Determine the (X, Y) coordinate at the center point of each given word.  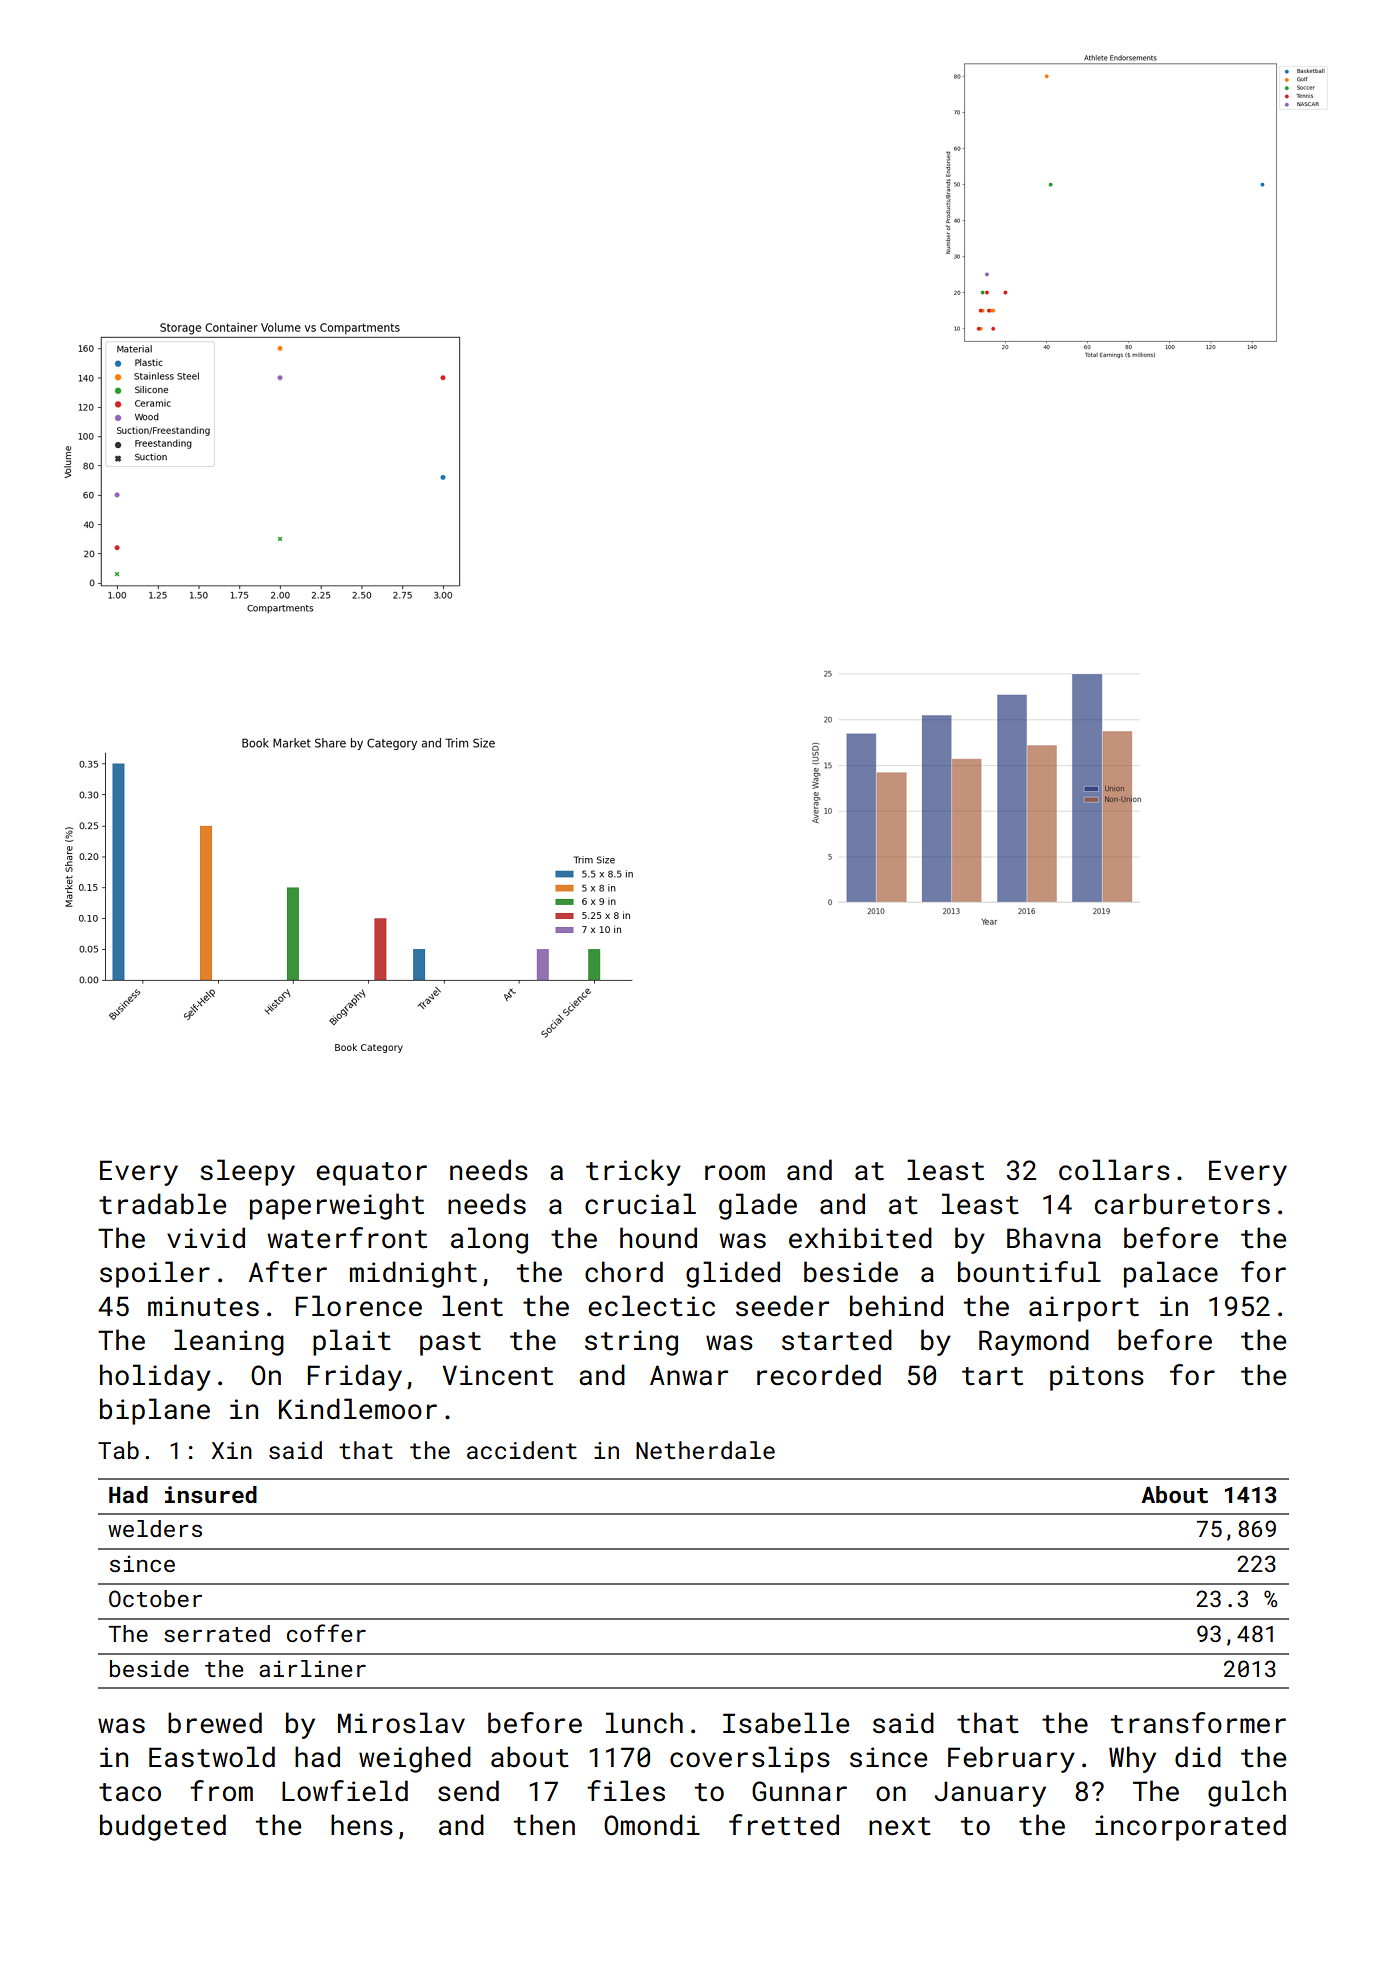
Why (1132, 1759)
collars (1114, 1170)
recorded (819, 1375)
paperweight (337, 1206)
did (1198, 1757)
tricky (633, 1172)
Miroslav (401, 1723)
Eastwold (212, 1757)
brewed (215, 1723)
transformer (1198, 1723)
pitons (1097, 1378)
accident (522, 1450)
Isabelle (786, 1723)
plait (352, 1342)
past (450, 1344)
